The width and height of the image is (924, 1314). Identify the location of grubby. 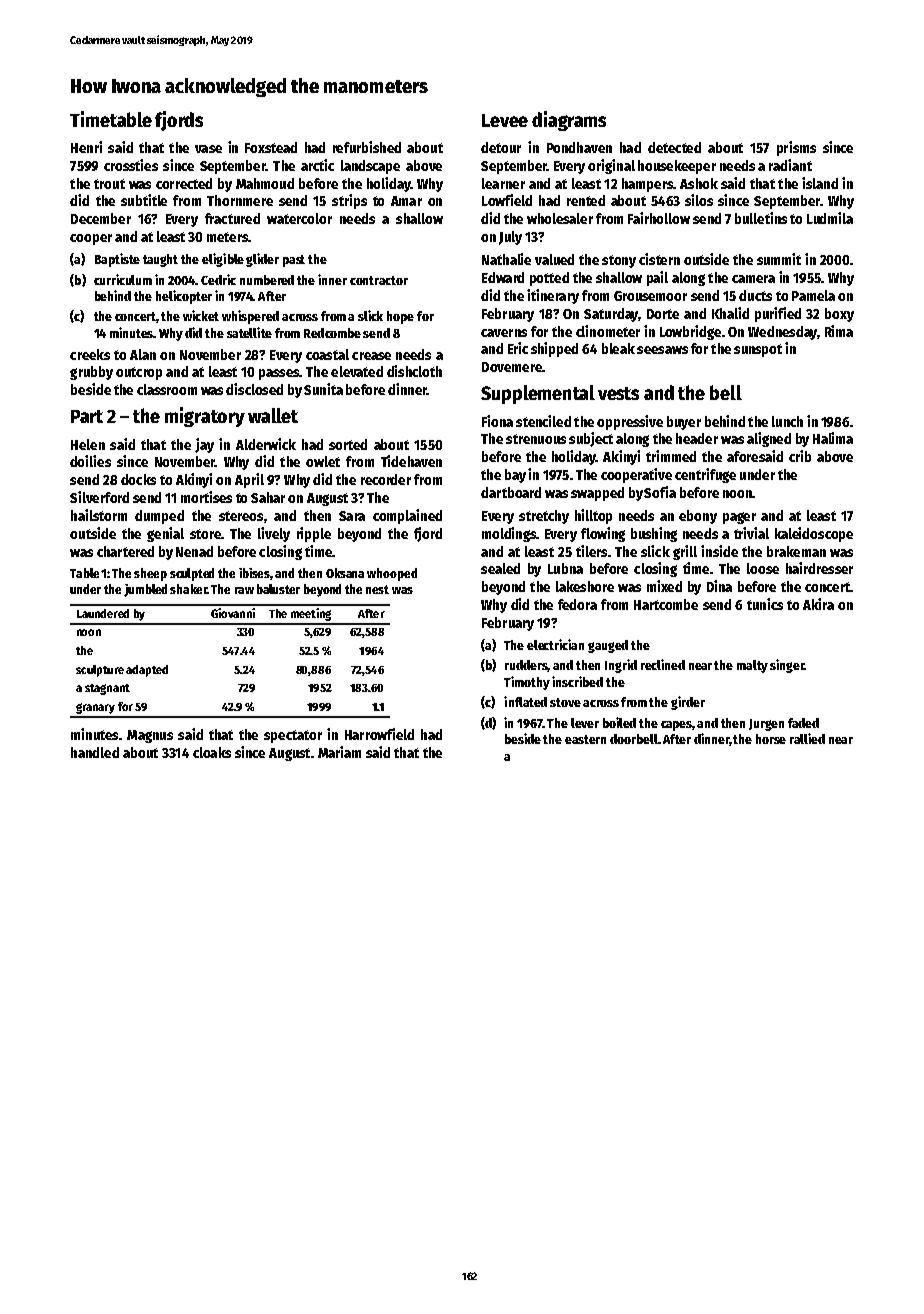
(91, 373).
